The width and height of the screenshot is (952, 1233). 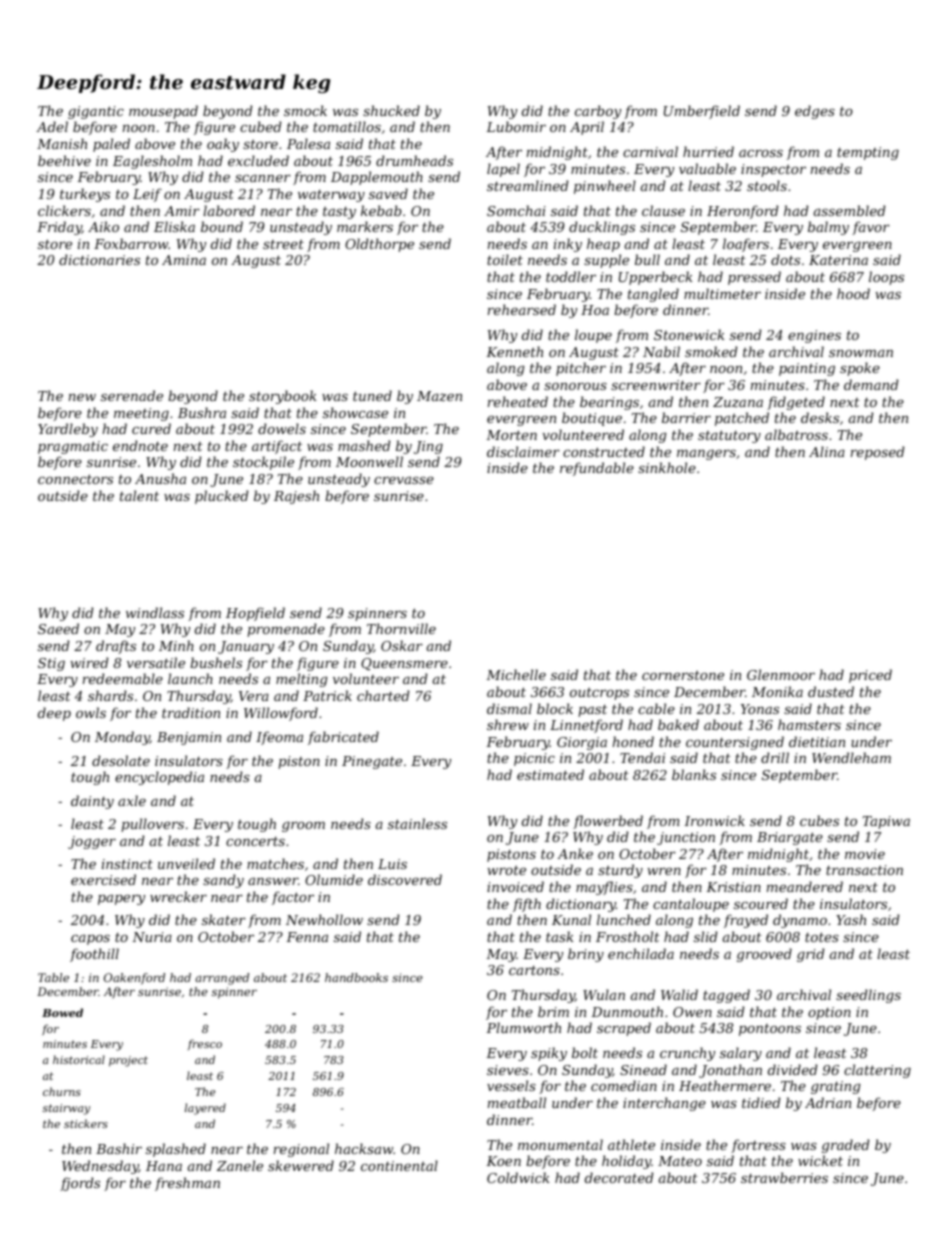 What do you see at coordinates (870, 676) in the screenshot?
I see `priced` at bounding box center [870, 676].
